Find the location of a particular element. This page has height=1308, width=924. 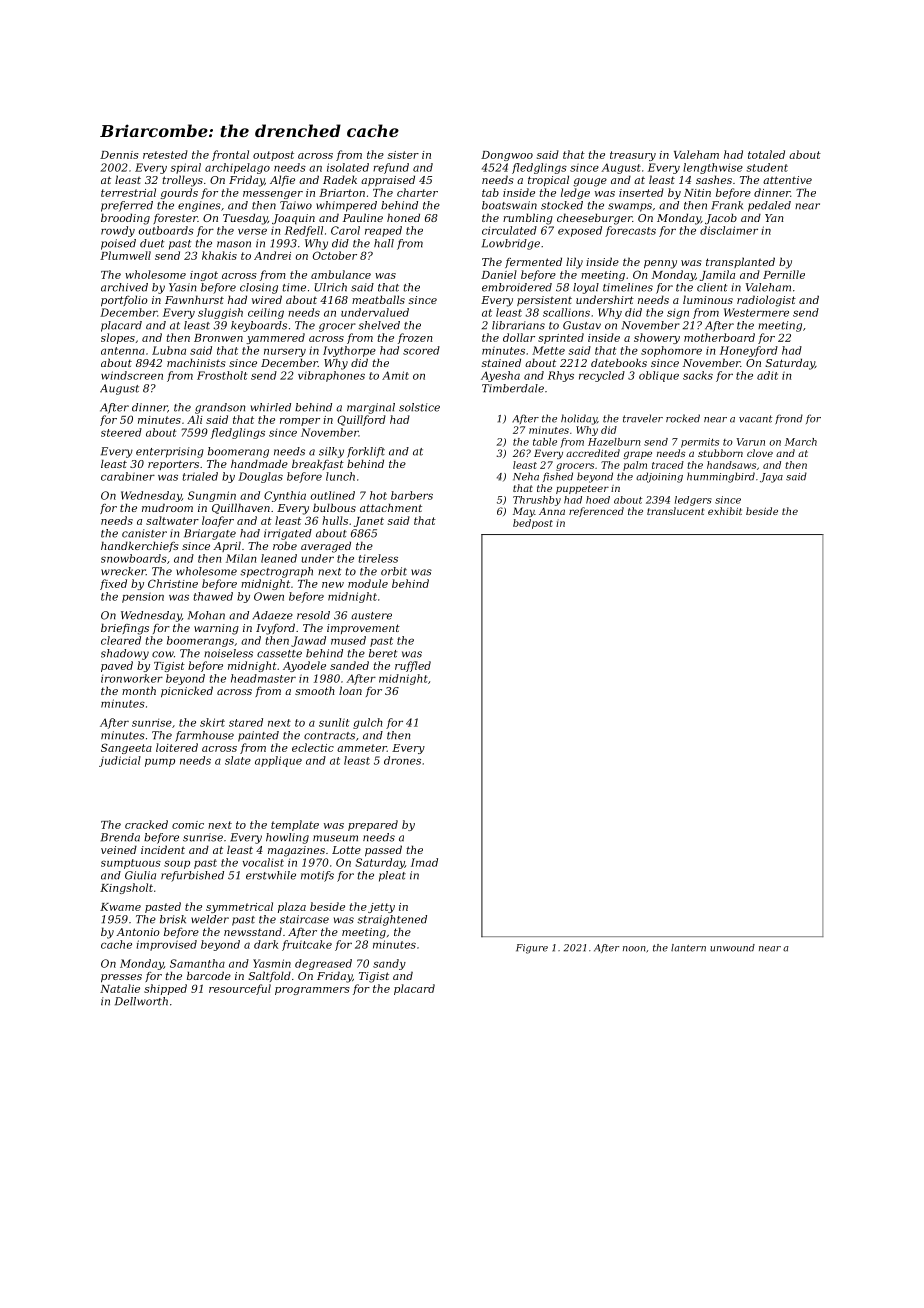

exhibit is located at coordinates (725, 511).
